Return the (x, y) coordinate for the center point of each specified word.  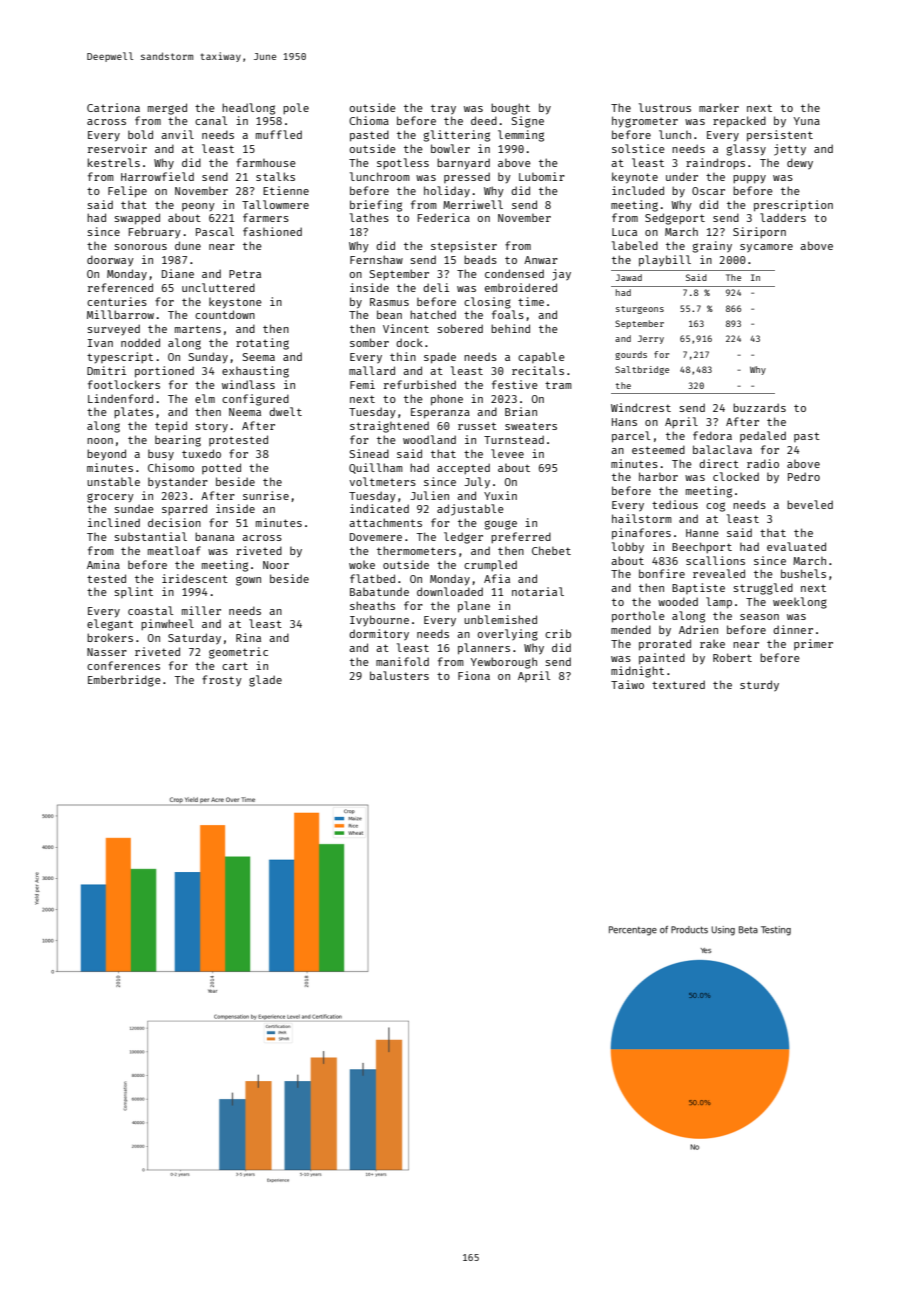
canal (211, 120)
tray (443, 109)
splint (133, 592)
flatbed (372, 578)
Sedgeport (675, 219)
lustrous (665, 107)
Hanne (702, 533)
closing (487, 303)
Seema (259, 357)
